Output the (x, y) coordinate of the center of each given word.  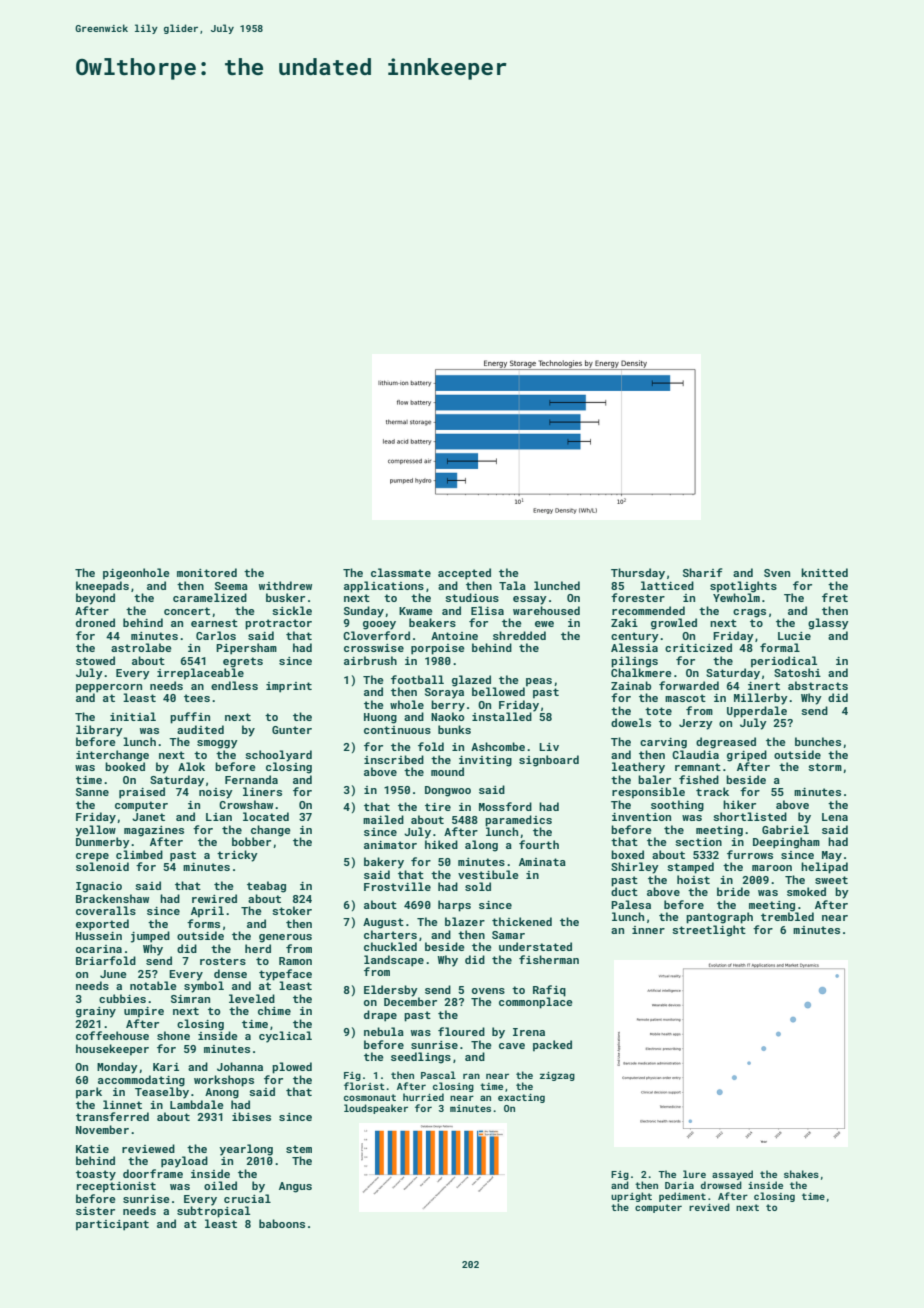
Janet (148, 817)
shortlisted (750, 816)
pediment (682, 1197)
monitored (207, 572)
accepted (464, 574)
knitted (824, 572)
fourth (539, 844)
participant (112, 1225)
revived (709, 1207)
